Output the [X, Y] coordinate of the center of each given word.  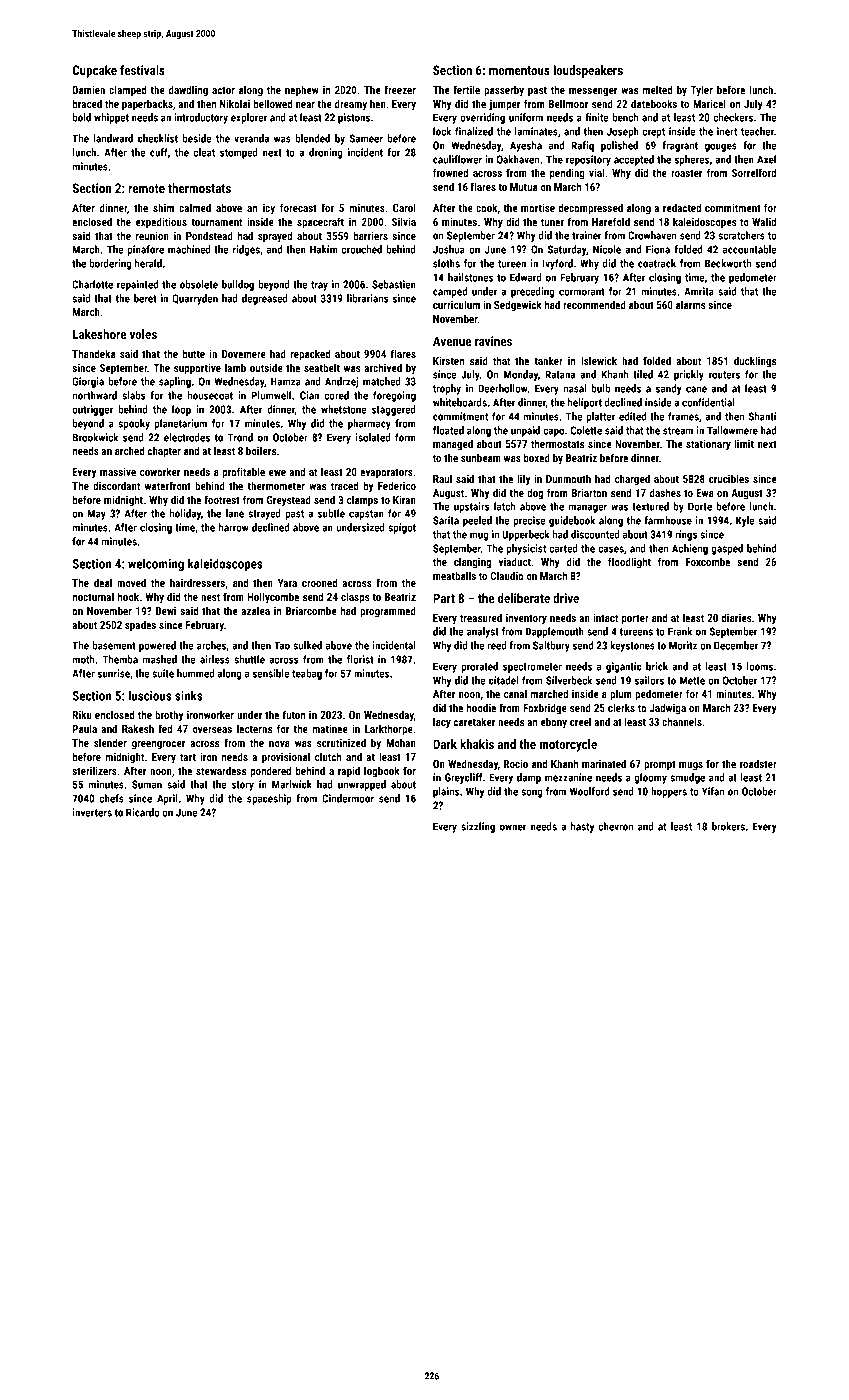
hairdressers [197, 582]
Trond [240, 437]
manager [588, 508]
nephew [302, 90]
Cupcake [94, 71]
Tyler [702, 90]
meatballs [454, 575]
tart [188, 757]
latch [505, 506]
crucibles [729, 478]
